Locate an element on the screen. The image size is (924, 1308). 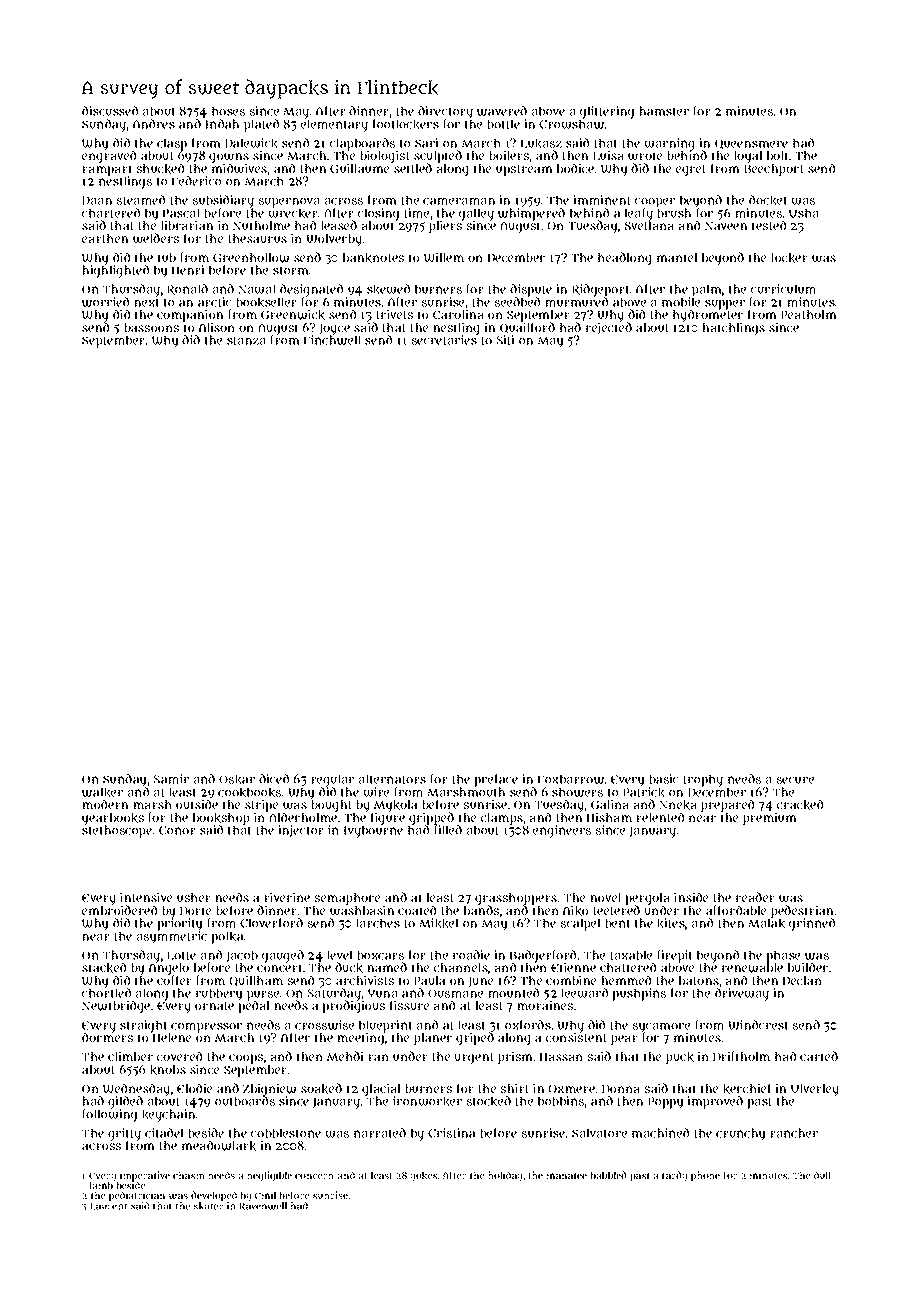
directory is located at coordinates (445, 112).
